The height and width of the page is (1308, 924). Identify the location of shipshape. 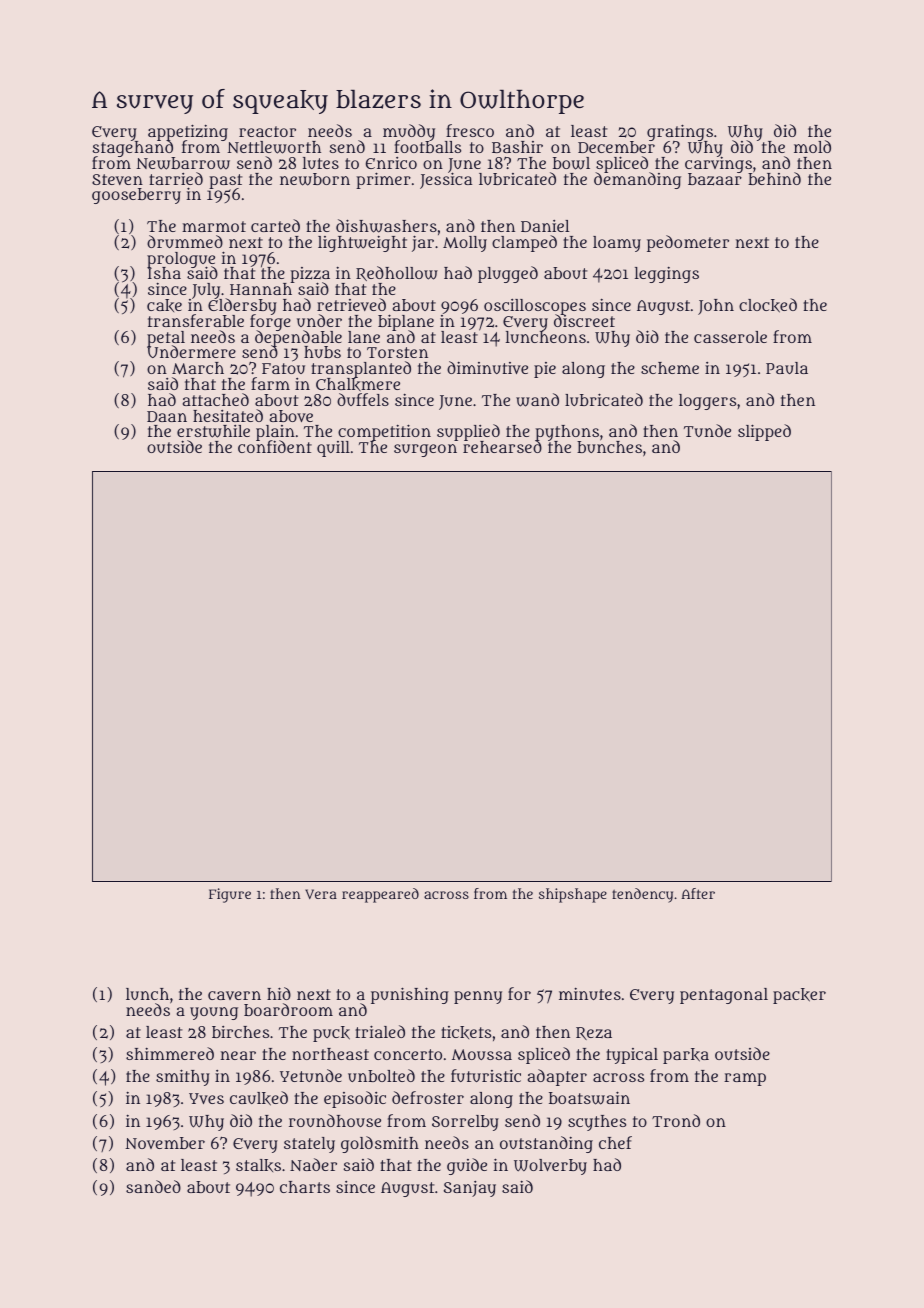
(573, 895).
